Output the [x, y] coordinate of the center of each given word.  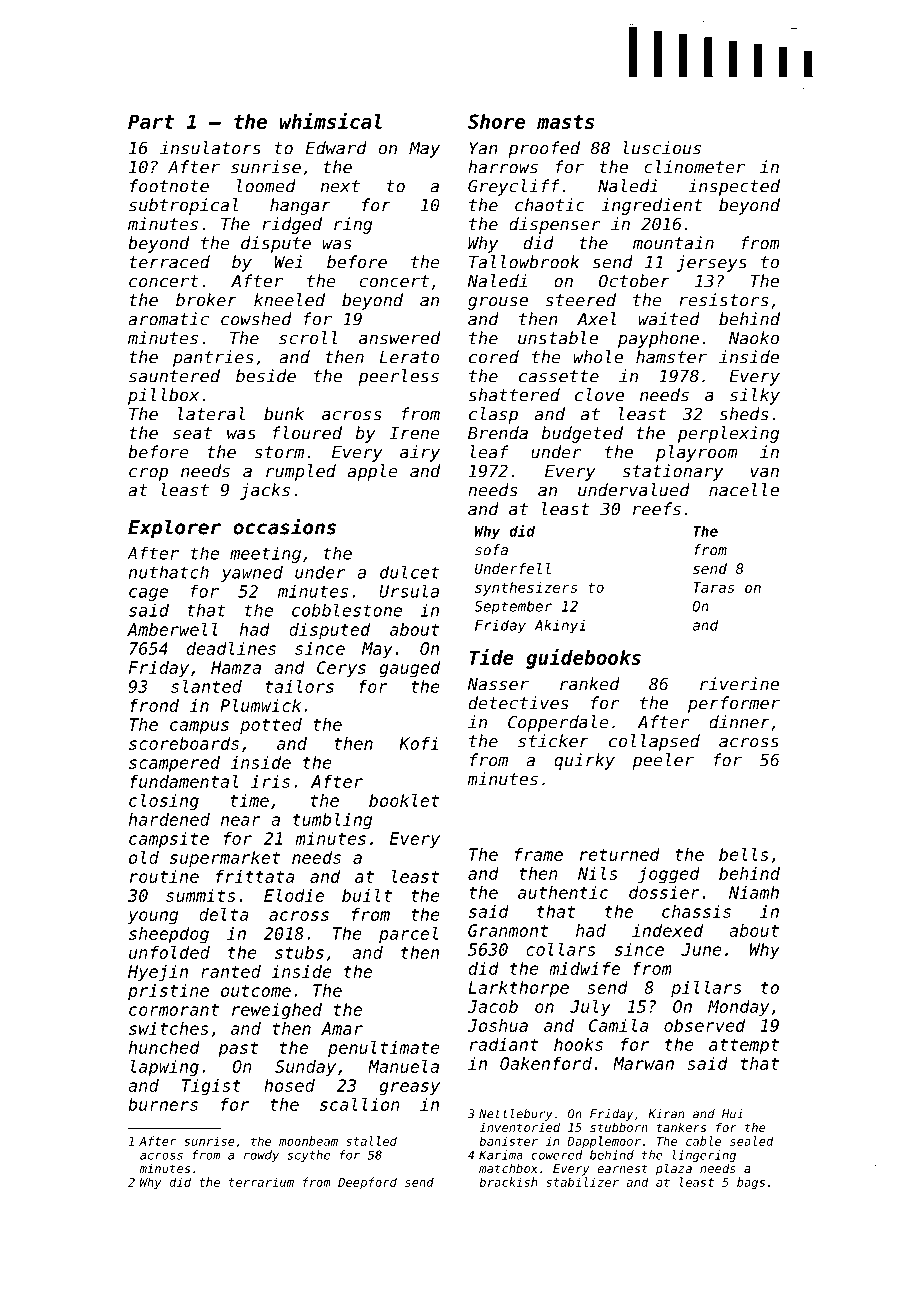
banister [509, 1141]
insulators [210, 148]
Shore [496, 121]
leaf [489, 452]
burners [163, 1104]
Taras [713, 587]
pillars [706, 989]
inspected [734, 187]
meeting [265, 554]
